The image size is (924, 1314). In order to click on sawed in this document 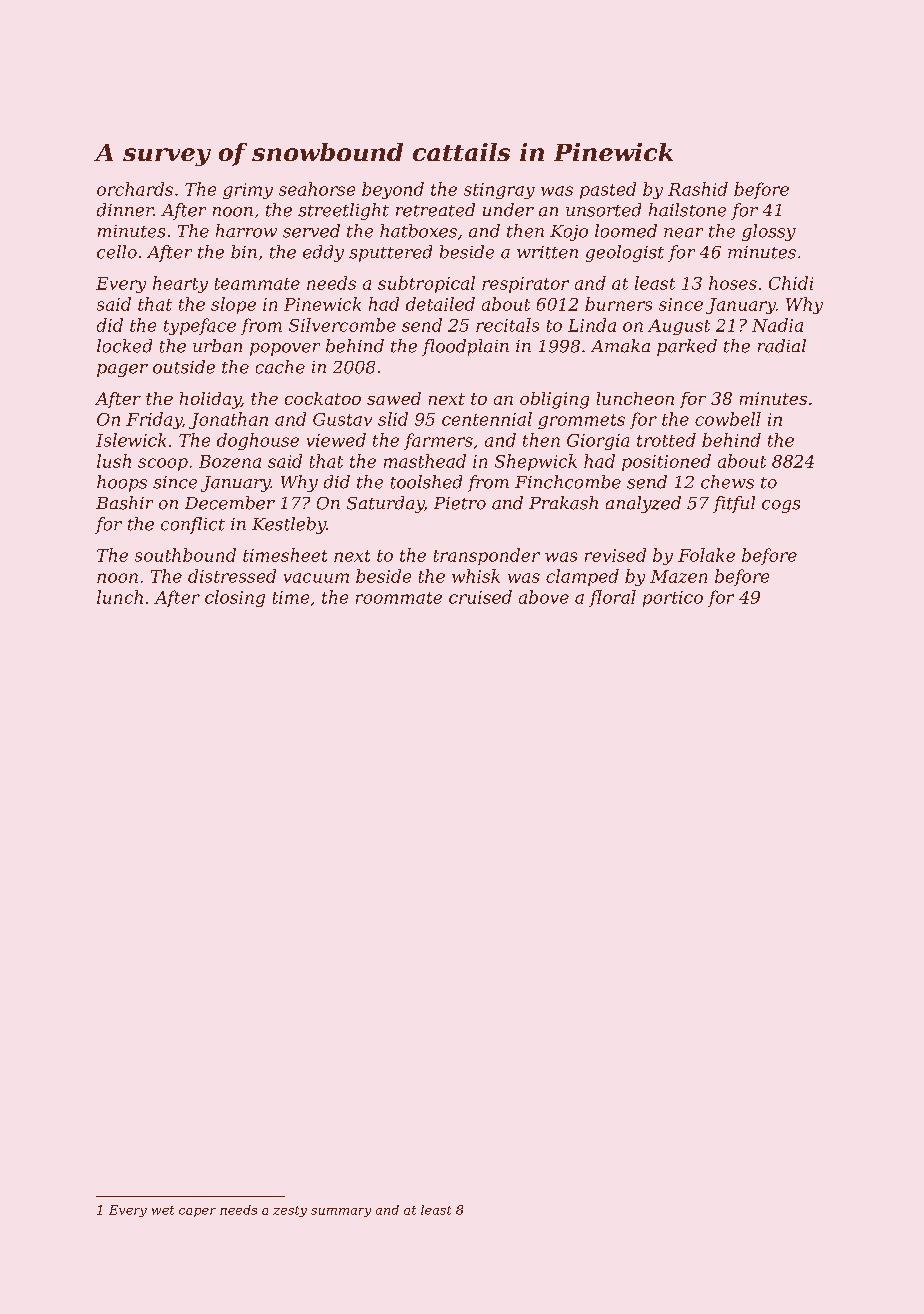, I will do `click(394, 398)`.
